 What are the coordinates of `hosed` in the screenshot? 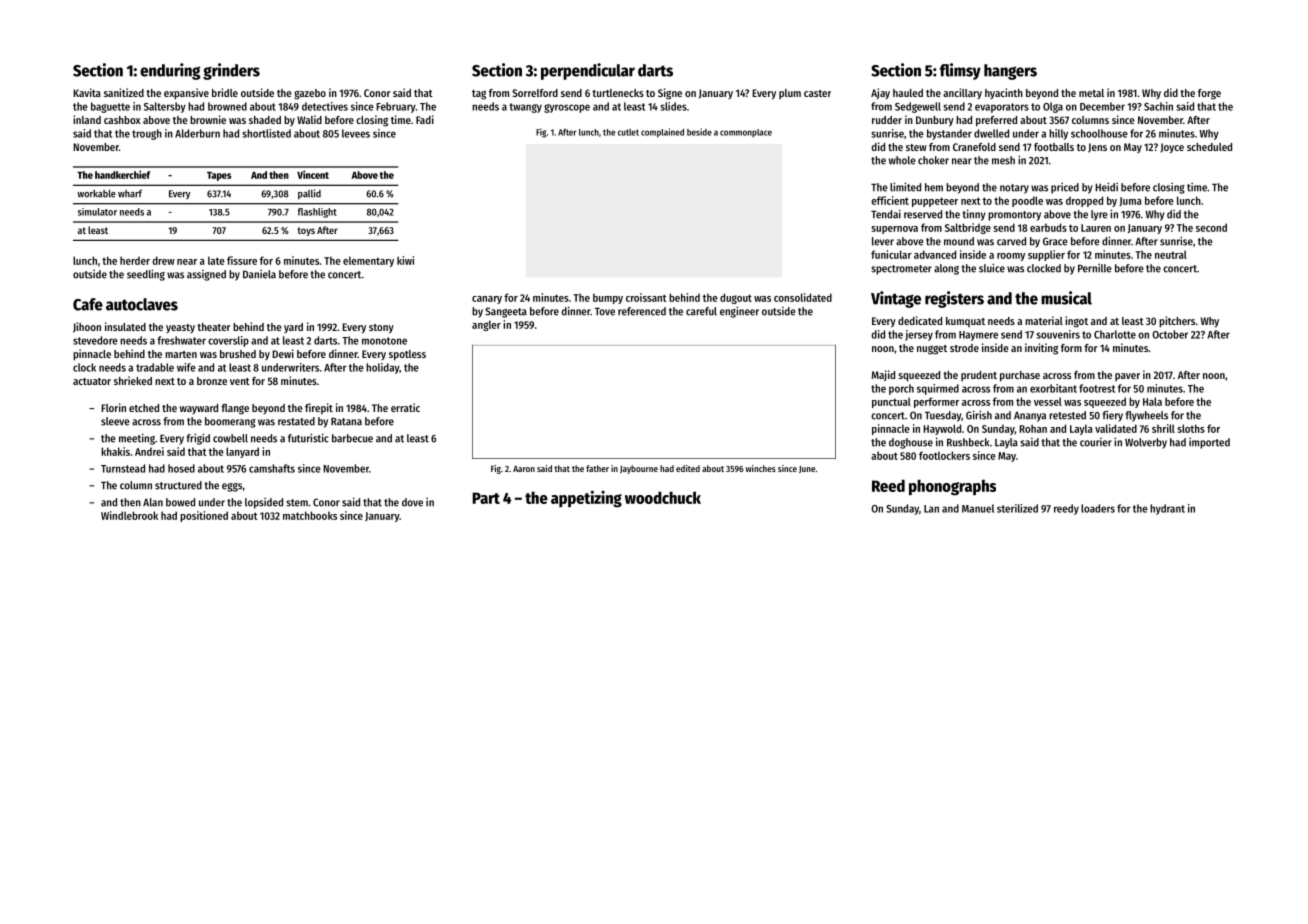 It's located at (181, 468).
